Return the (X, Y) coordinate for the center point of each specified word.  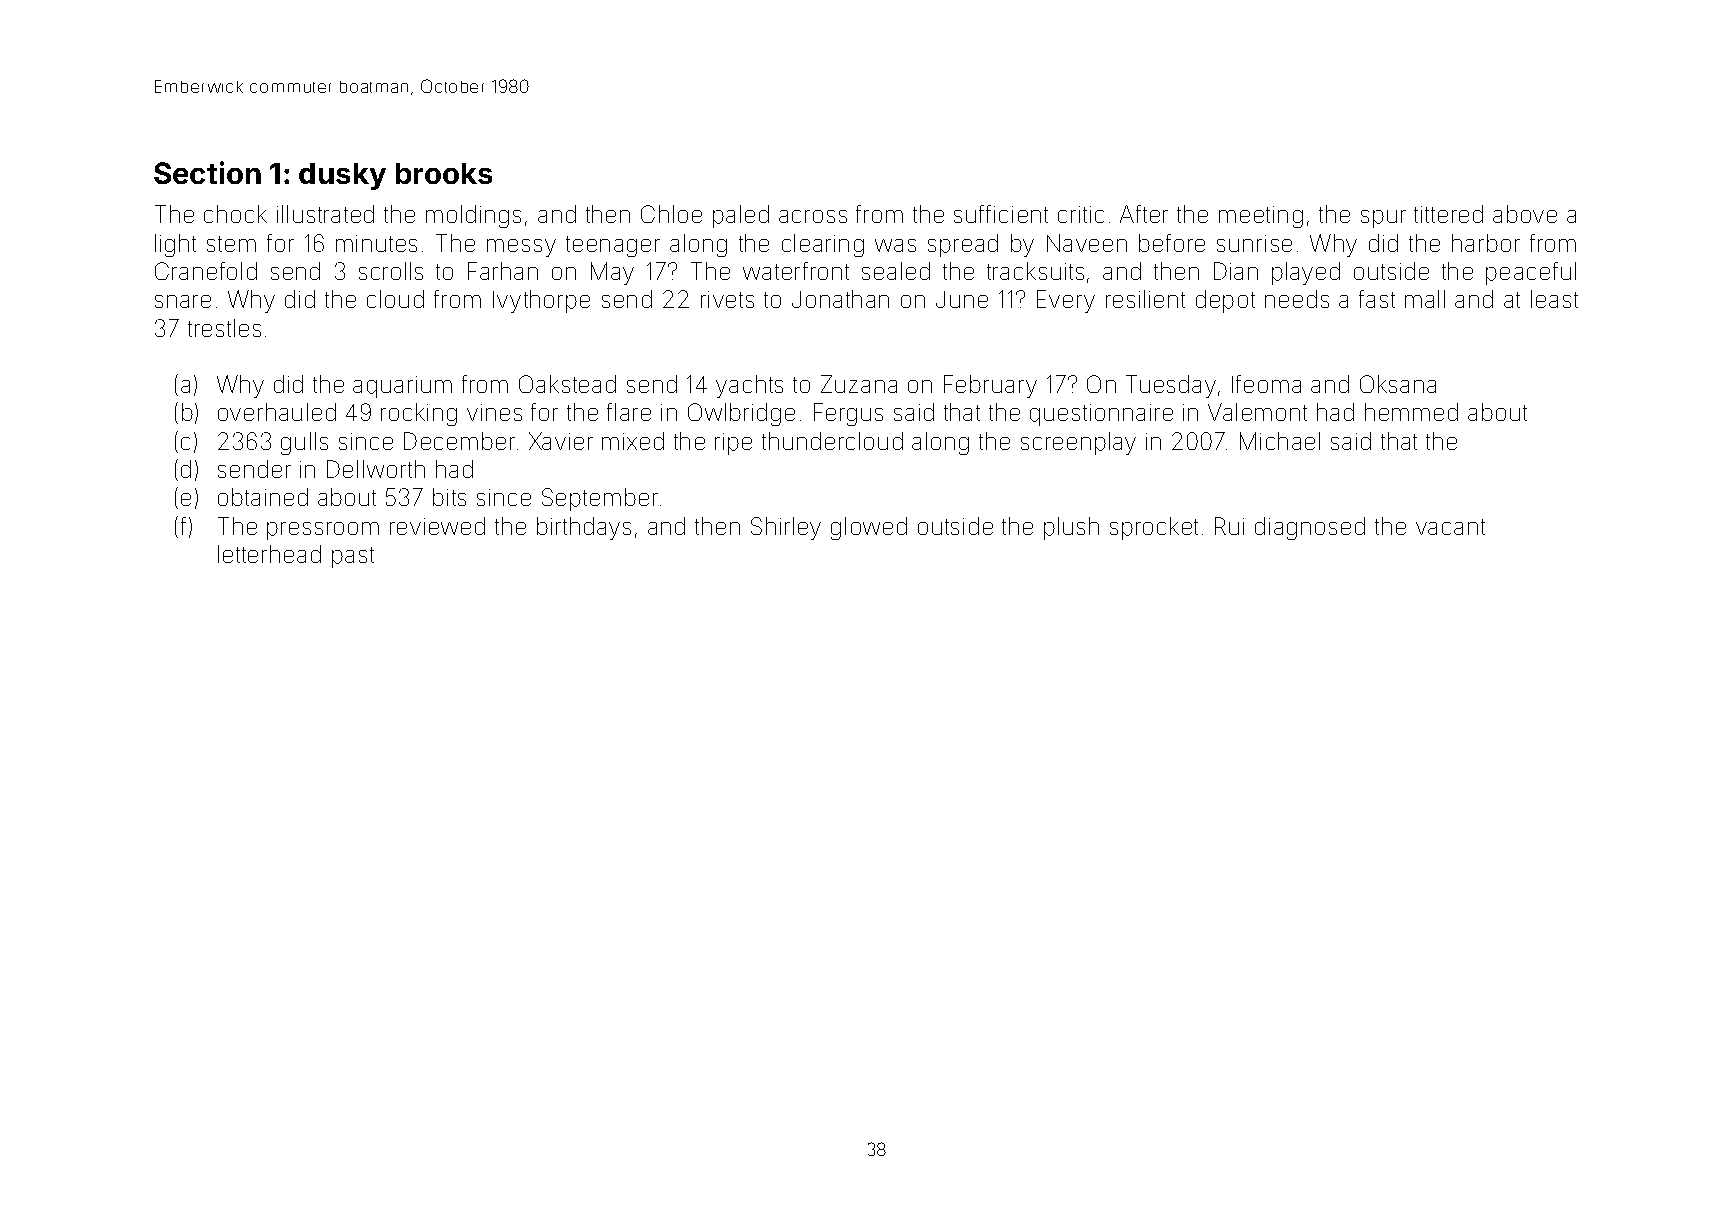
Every (1066, 301)
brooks (444, 173)
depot (1225, 301)
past (353, 557)
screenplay (1078, 443)
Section (207, 172)
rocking (419, 414)
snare (183, 301)
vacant (1450, 527)
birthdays (584, 528)
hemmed (1411, 412)
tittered (1448, 214)
